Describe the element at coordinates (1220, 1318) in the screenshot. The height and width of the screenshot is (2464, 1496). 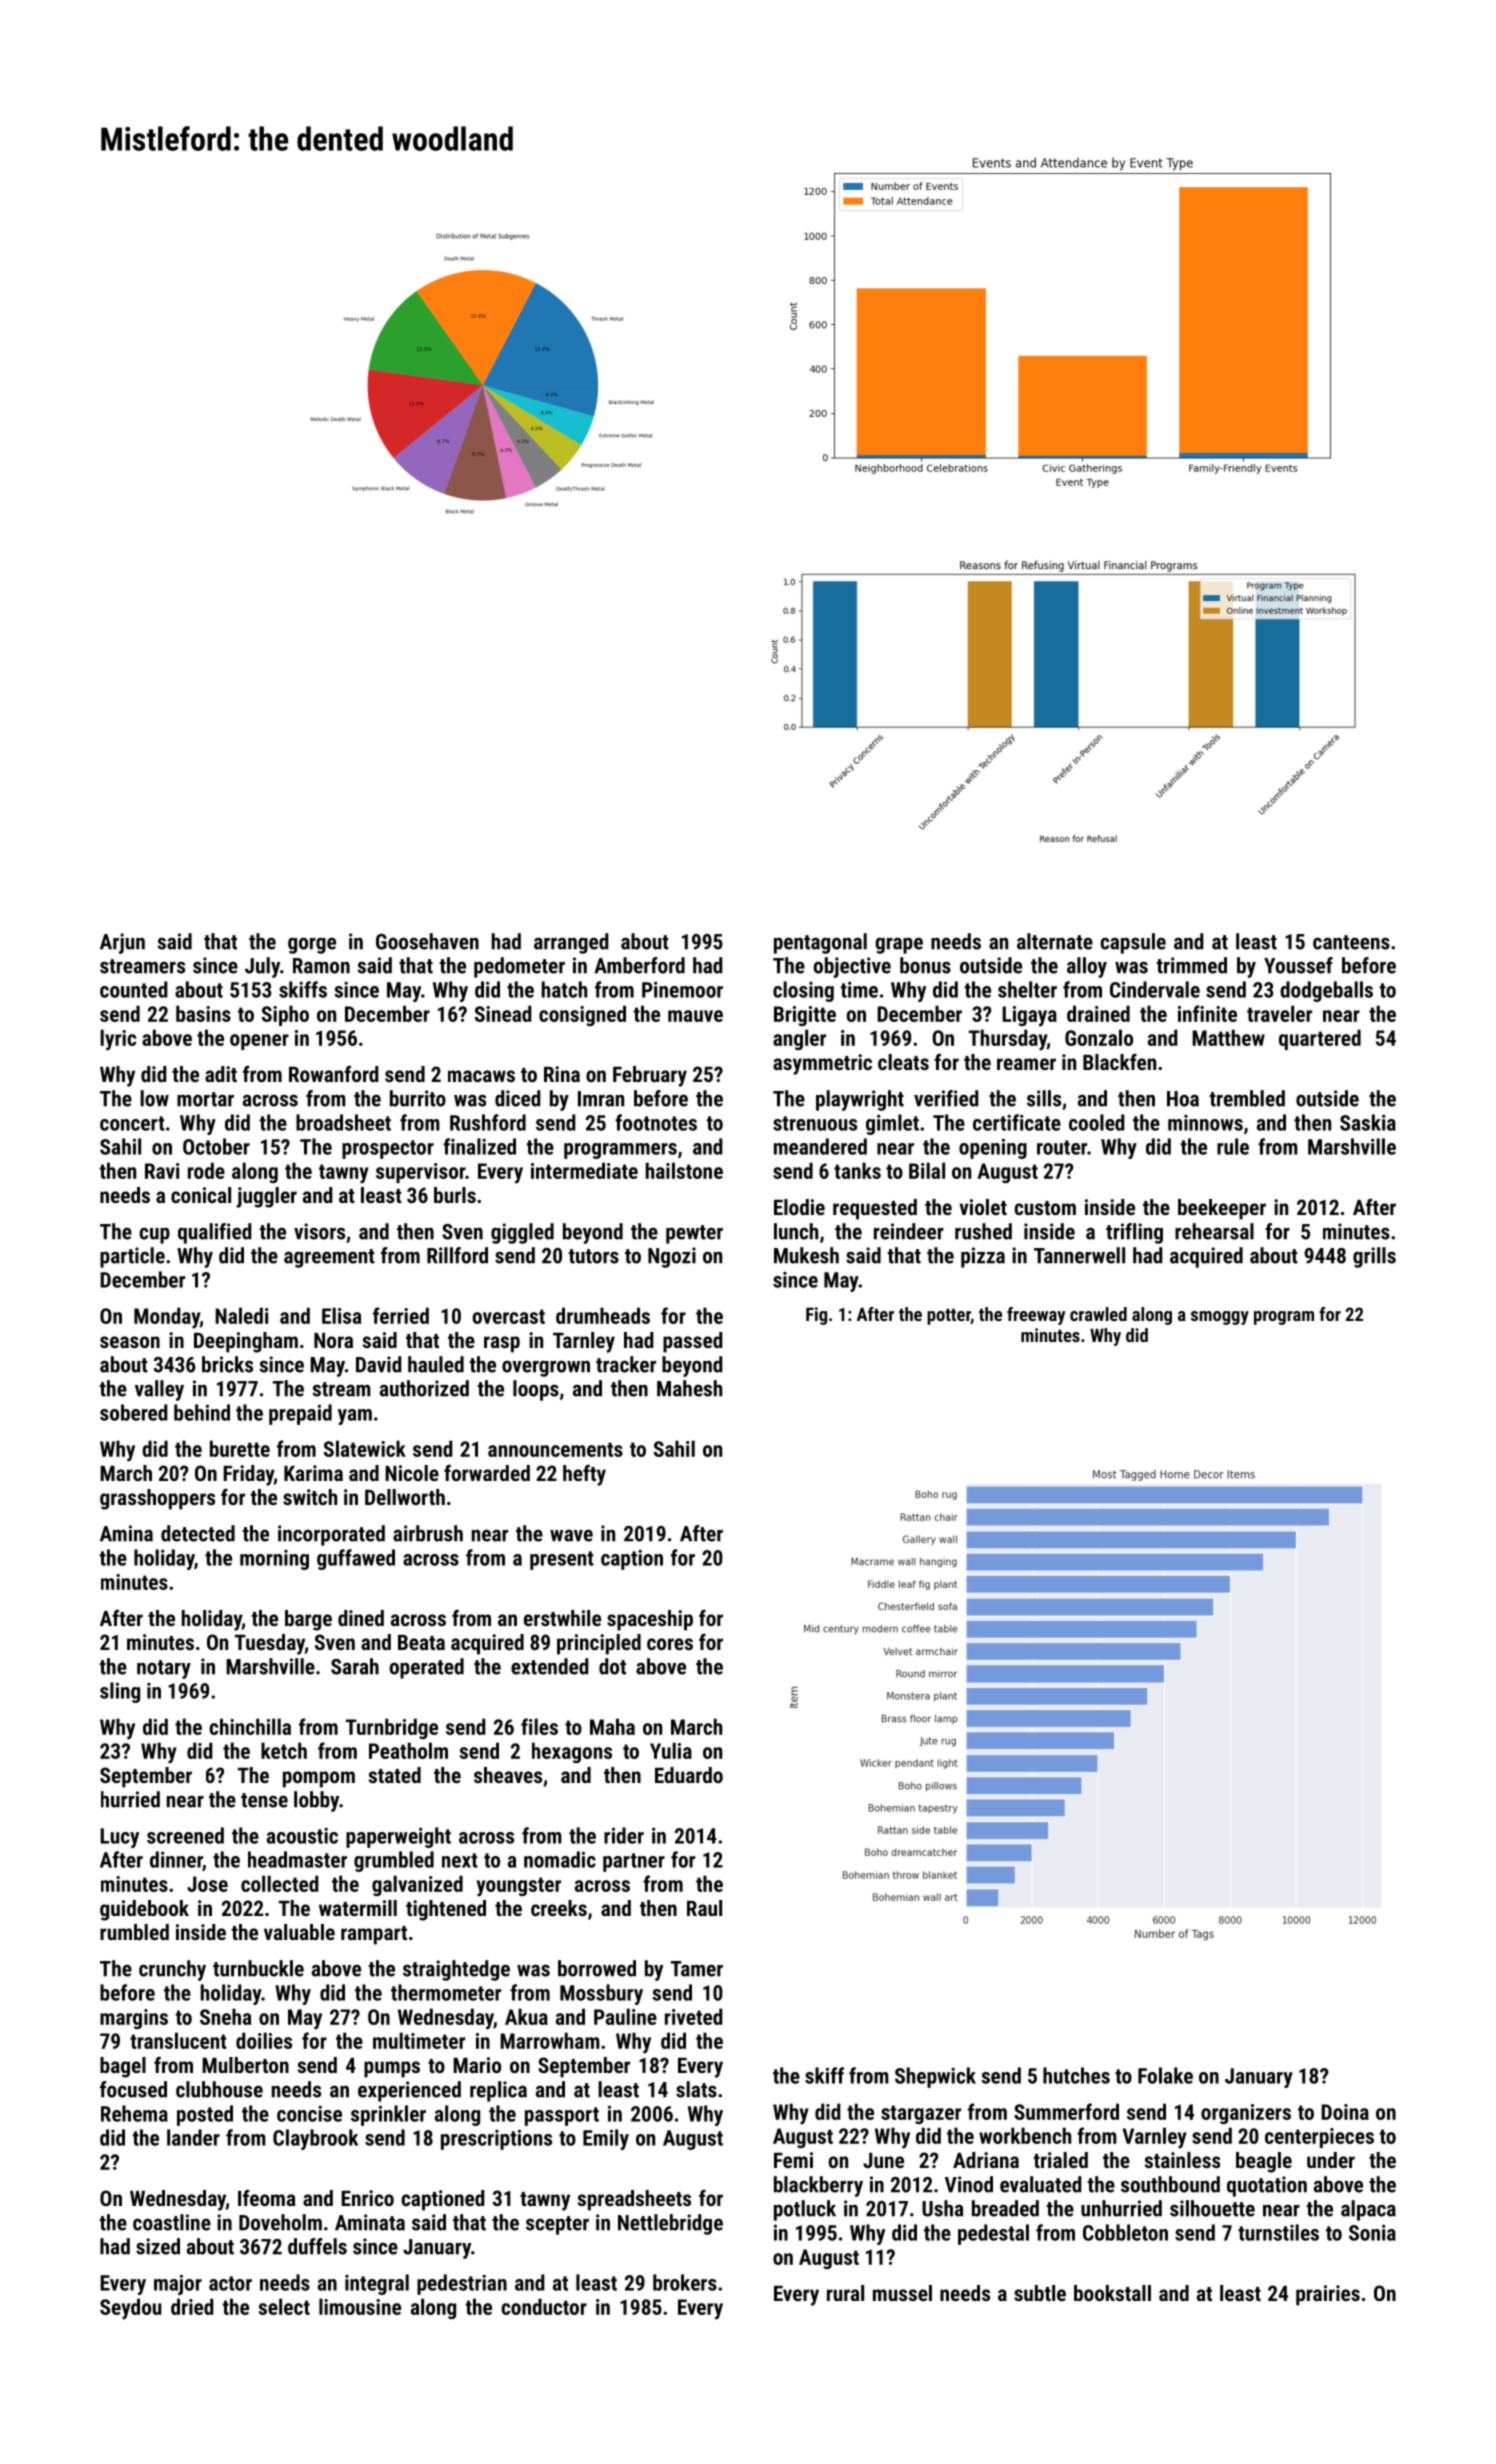
I see `smoggy` at that location.
